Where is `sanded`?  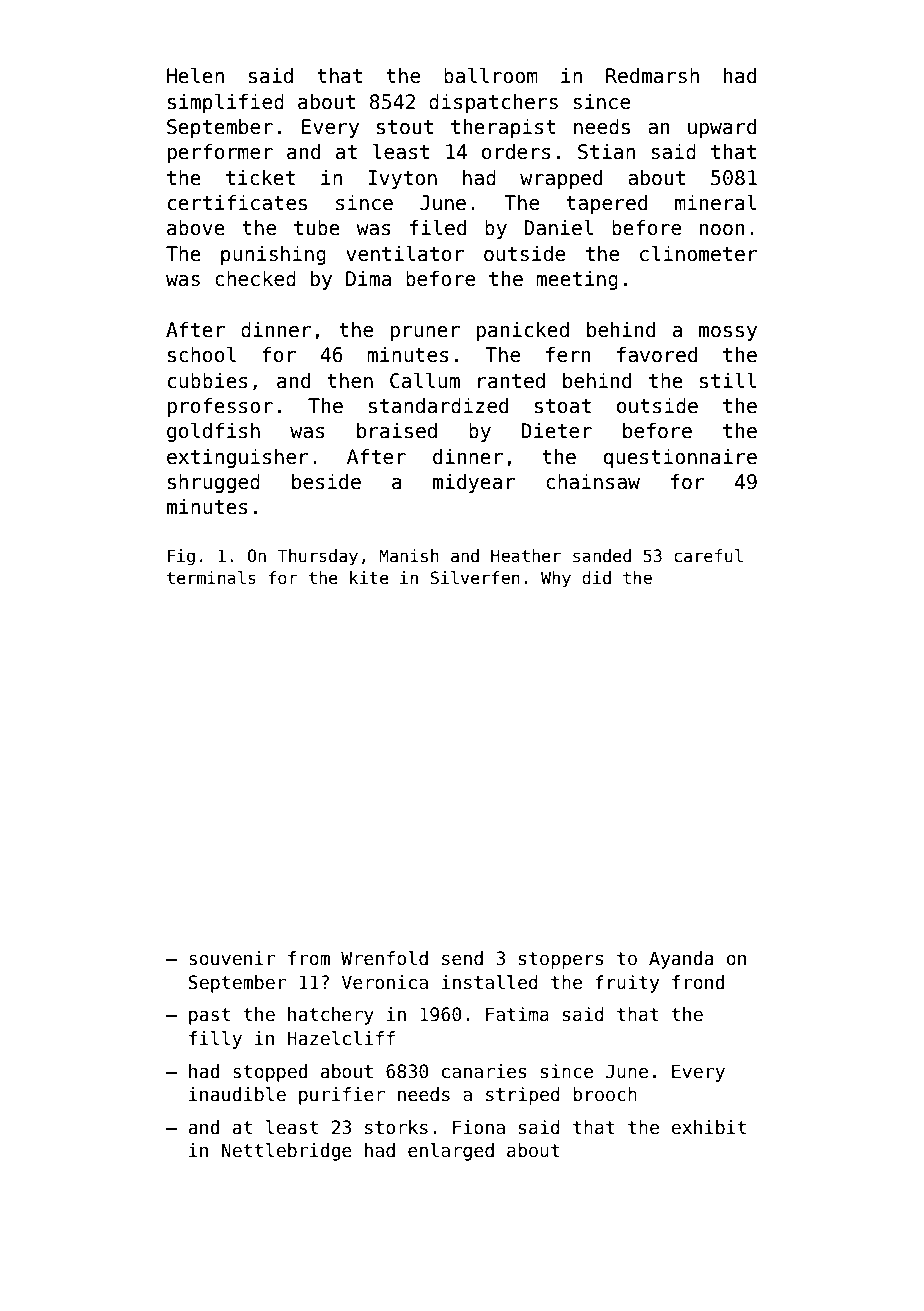
sanded is located at coordinates (602, 556).
